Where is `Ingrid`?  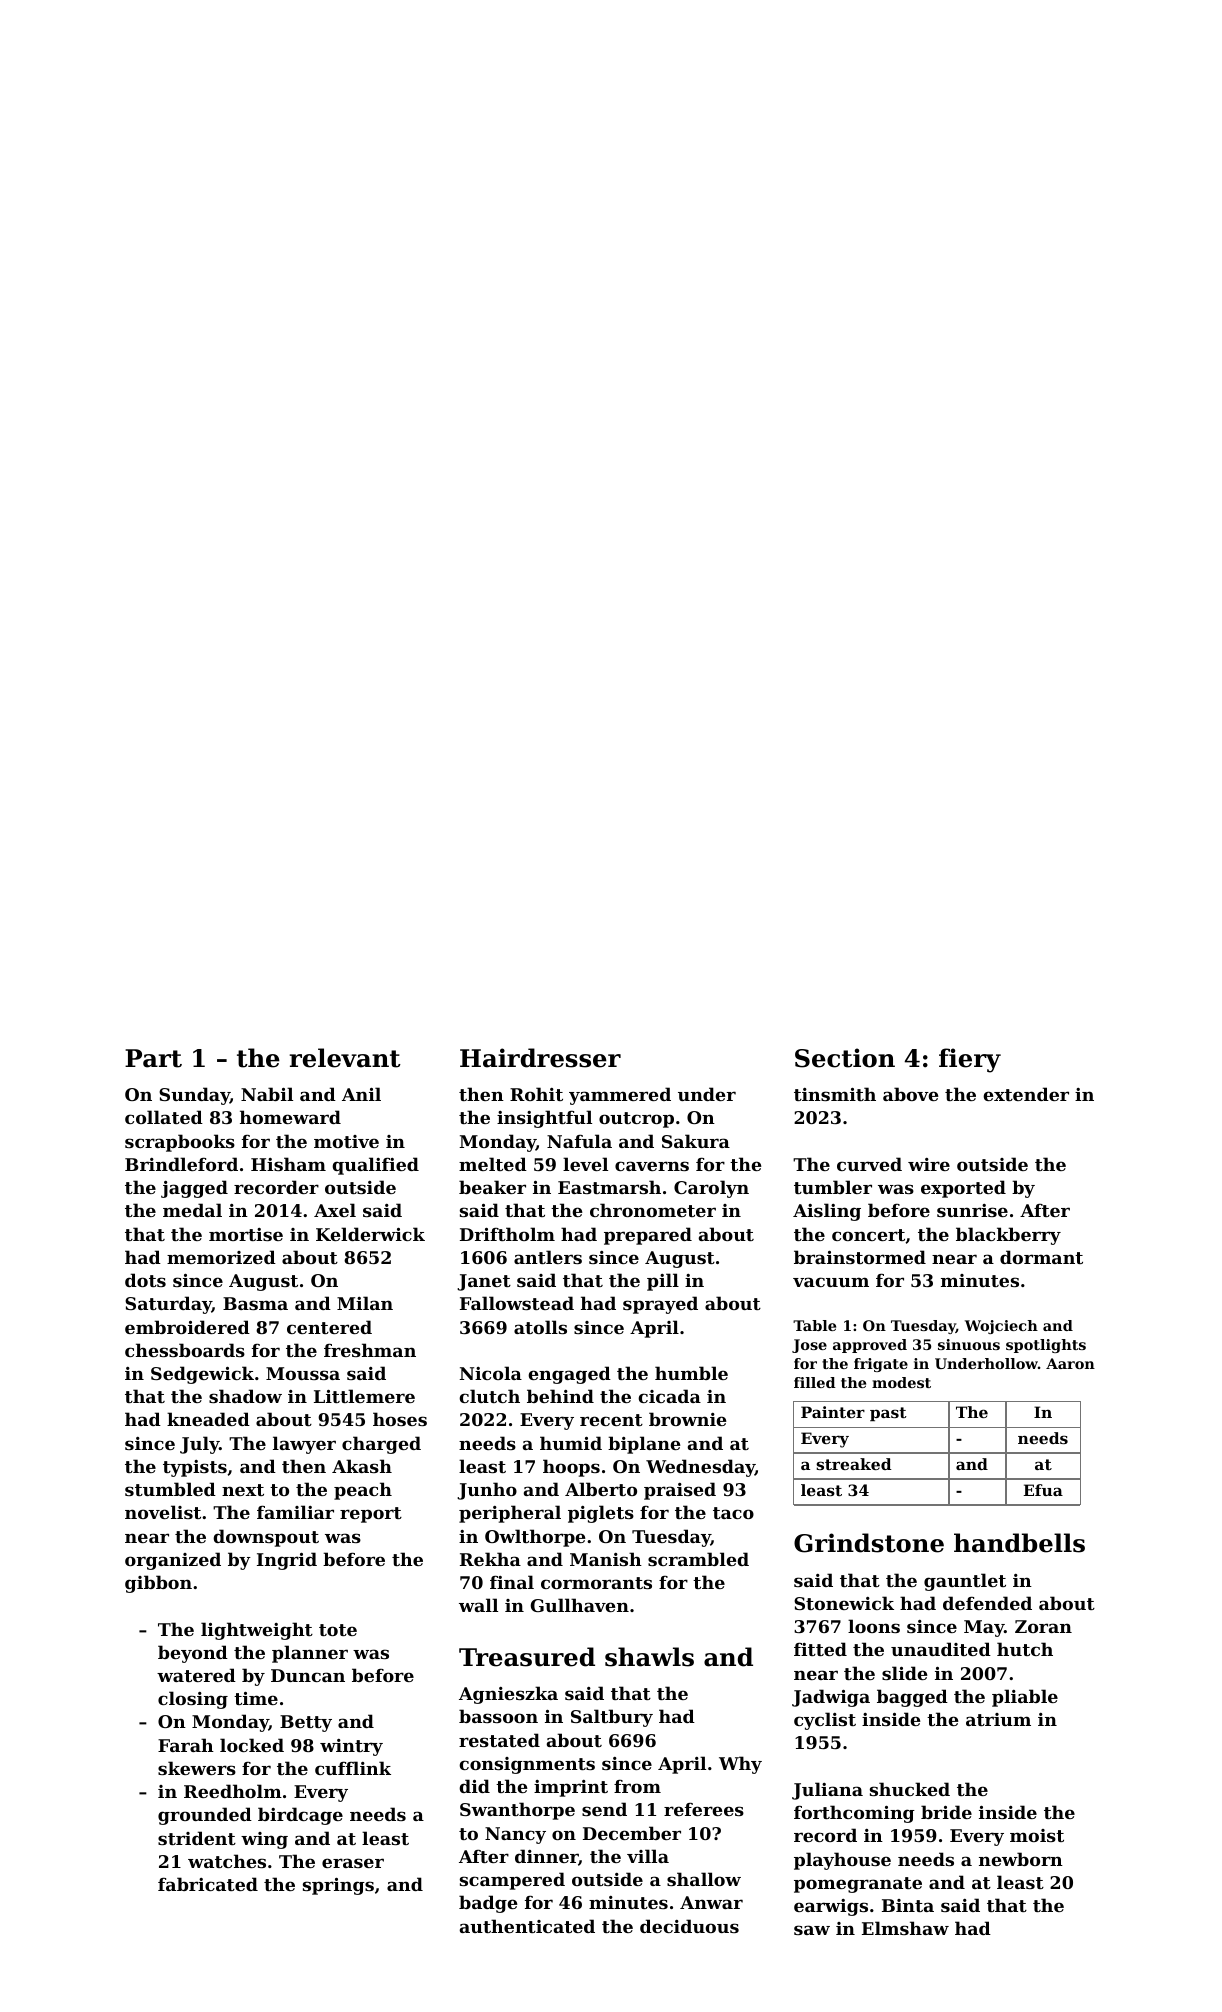
Ingrid is located at coordinates (287, 1561).
